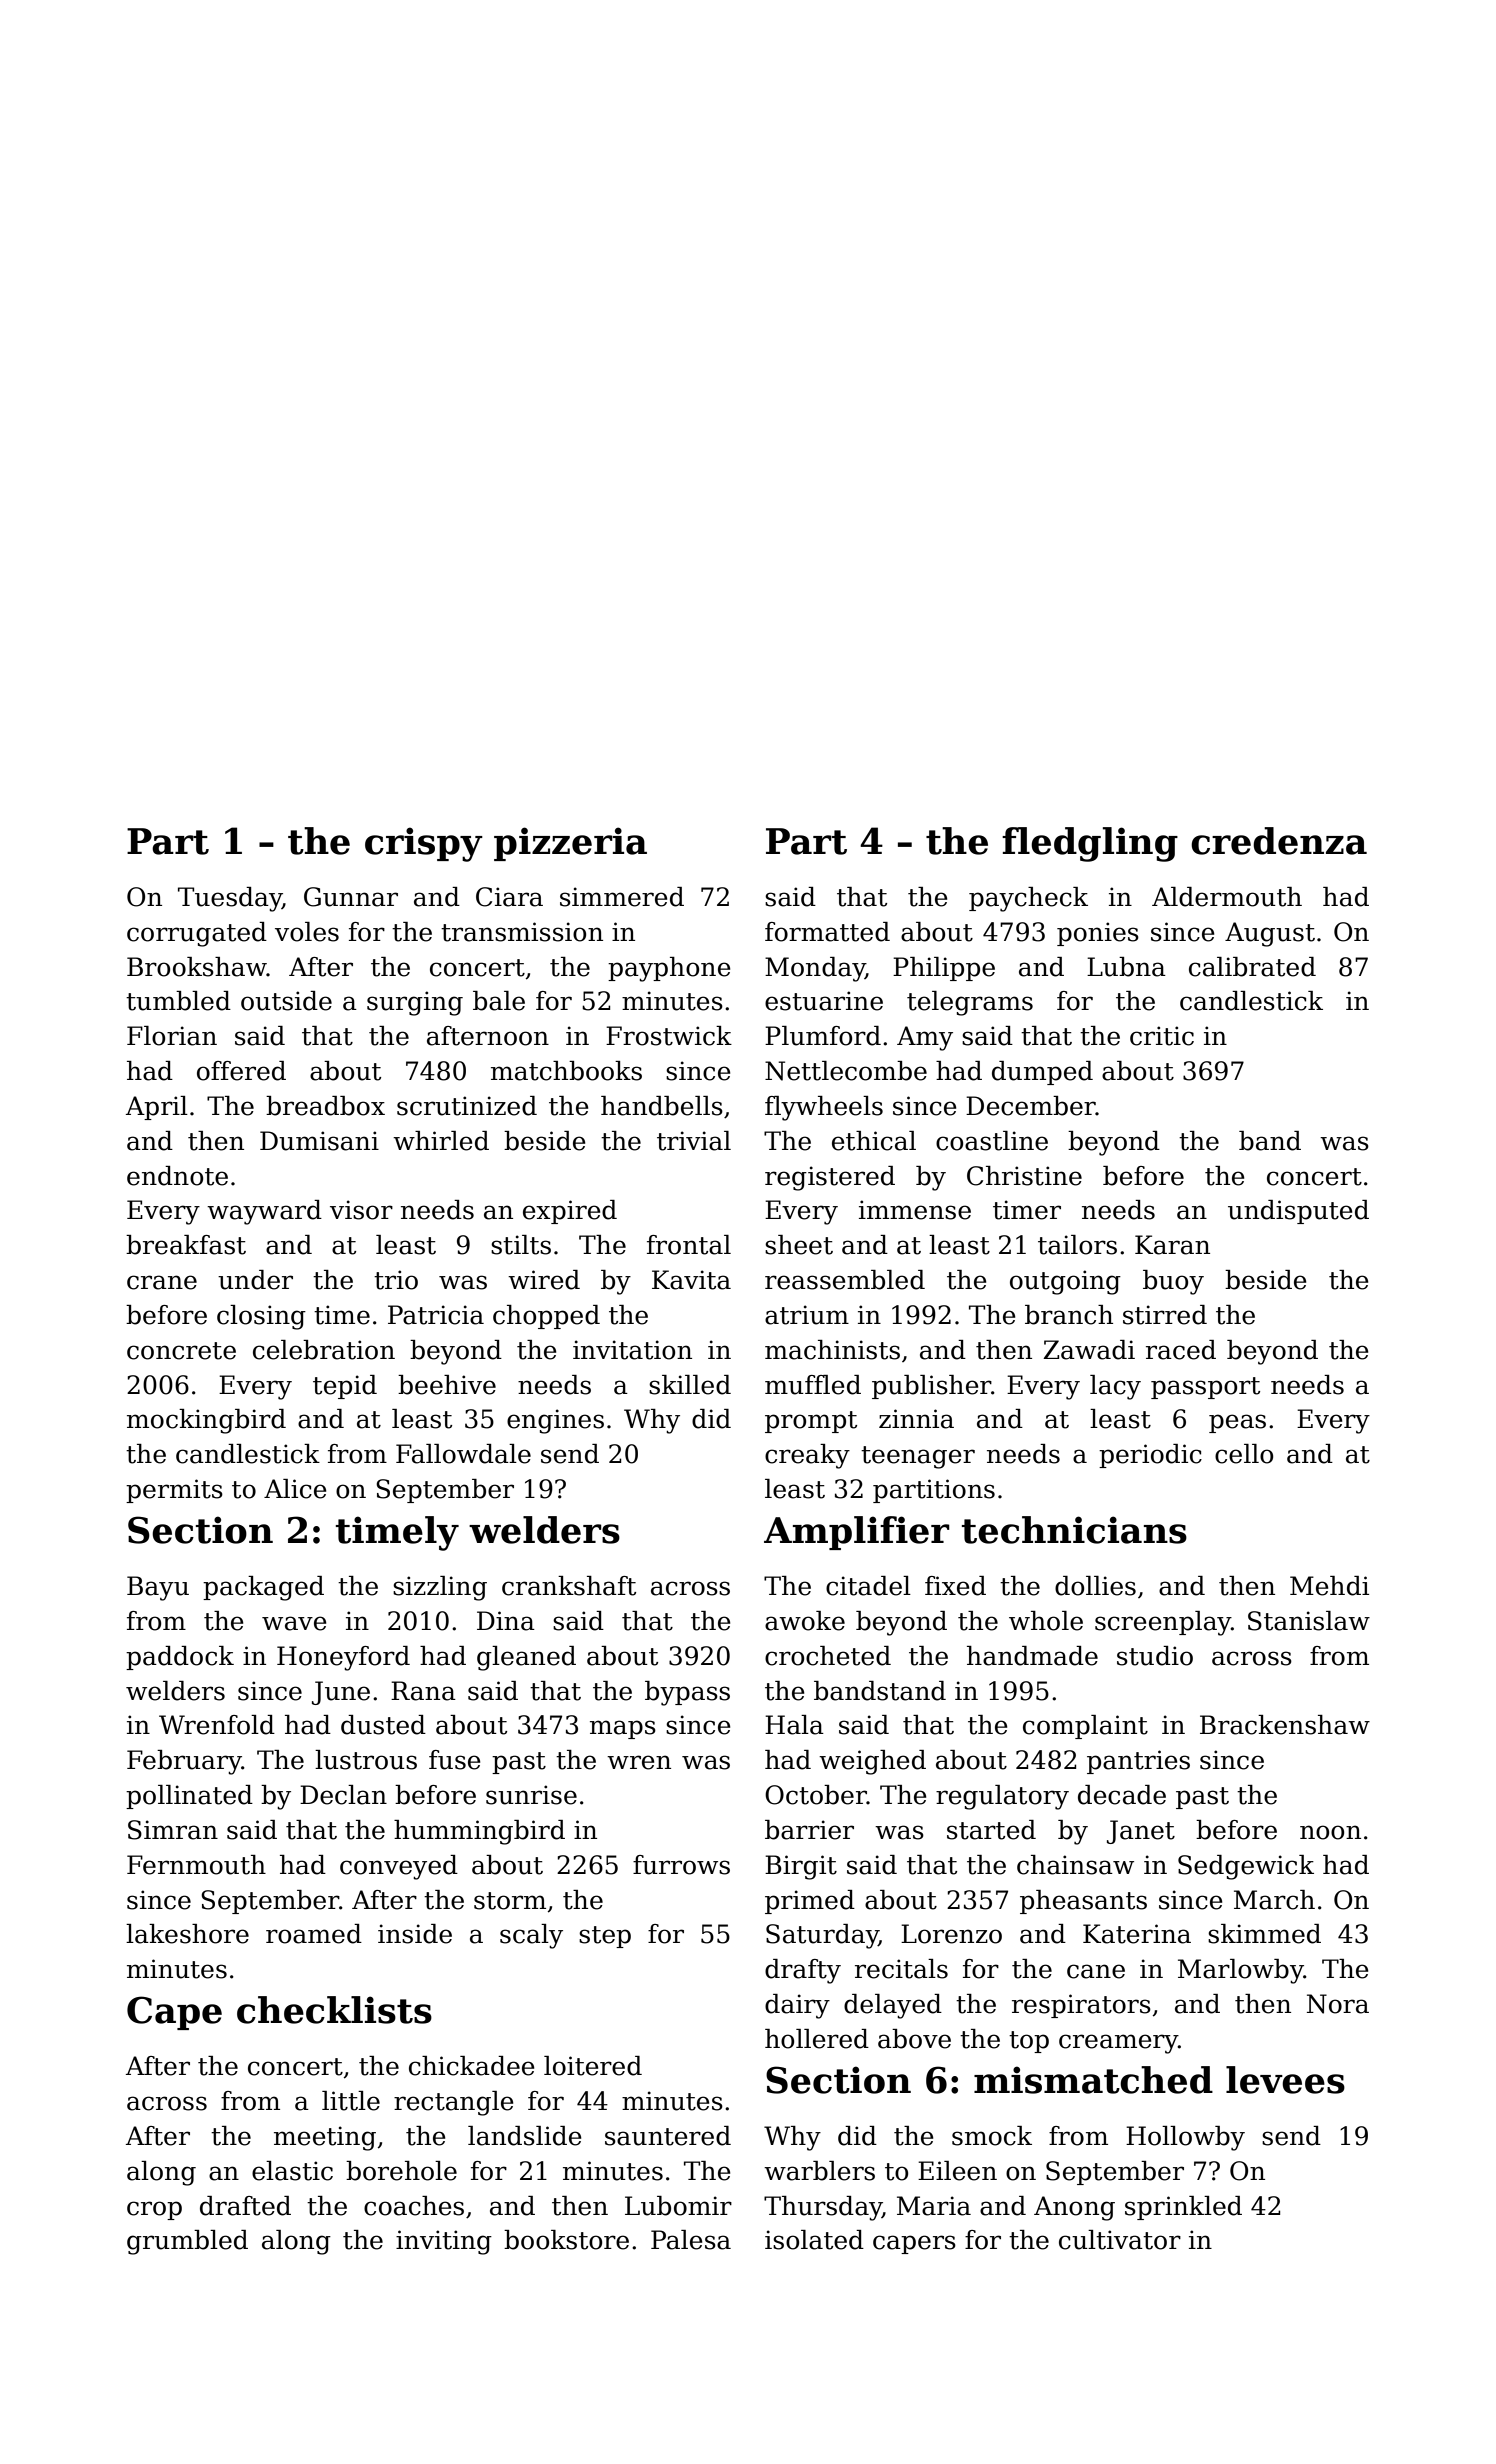 This document has width=1496, height=2464. I want to click on fledgling, so click(1090, 844).
